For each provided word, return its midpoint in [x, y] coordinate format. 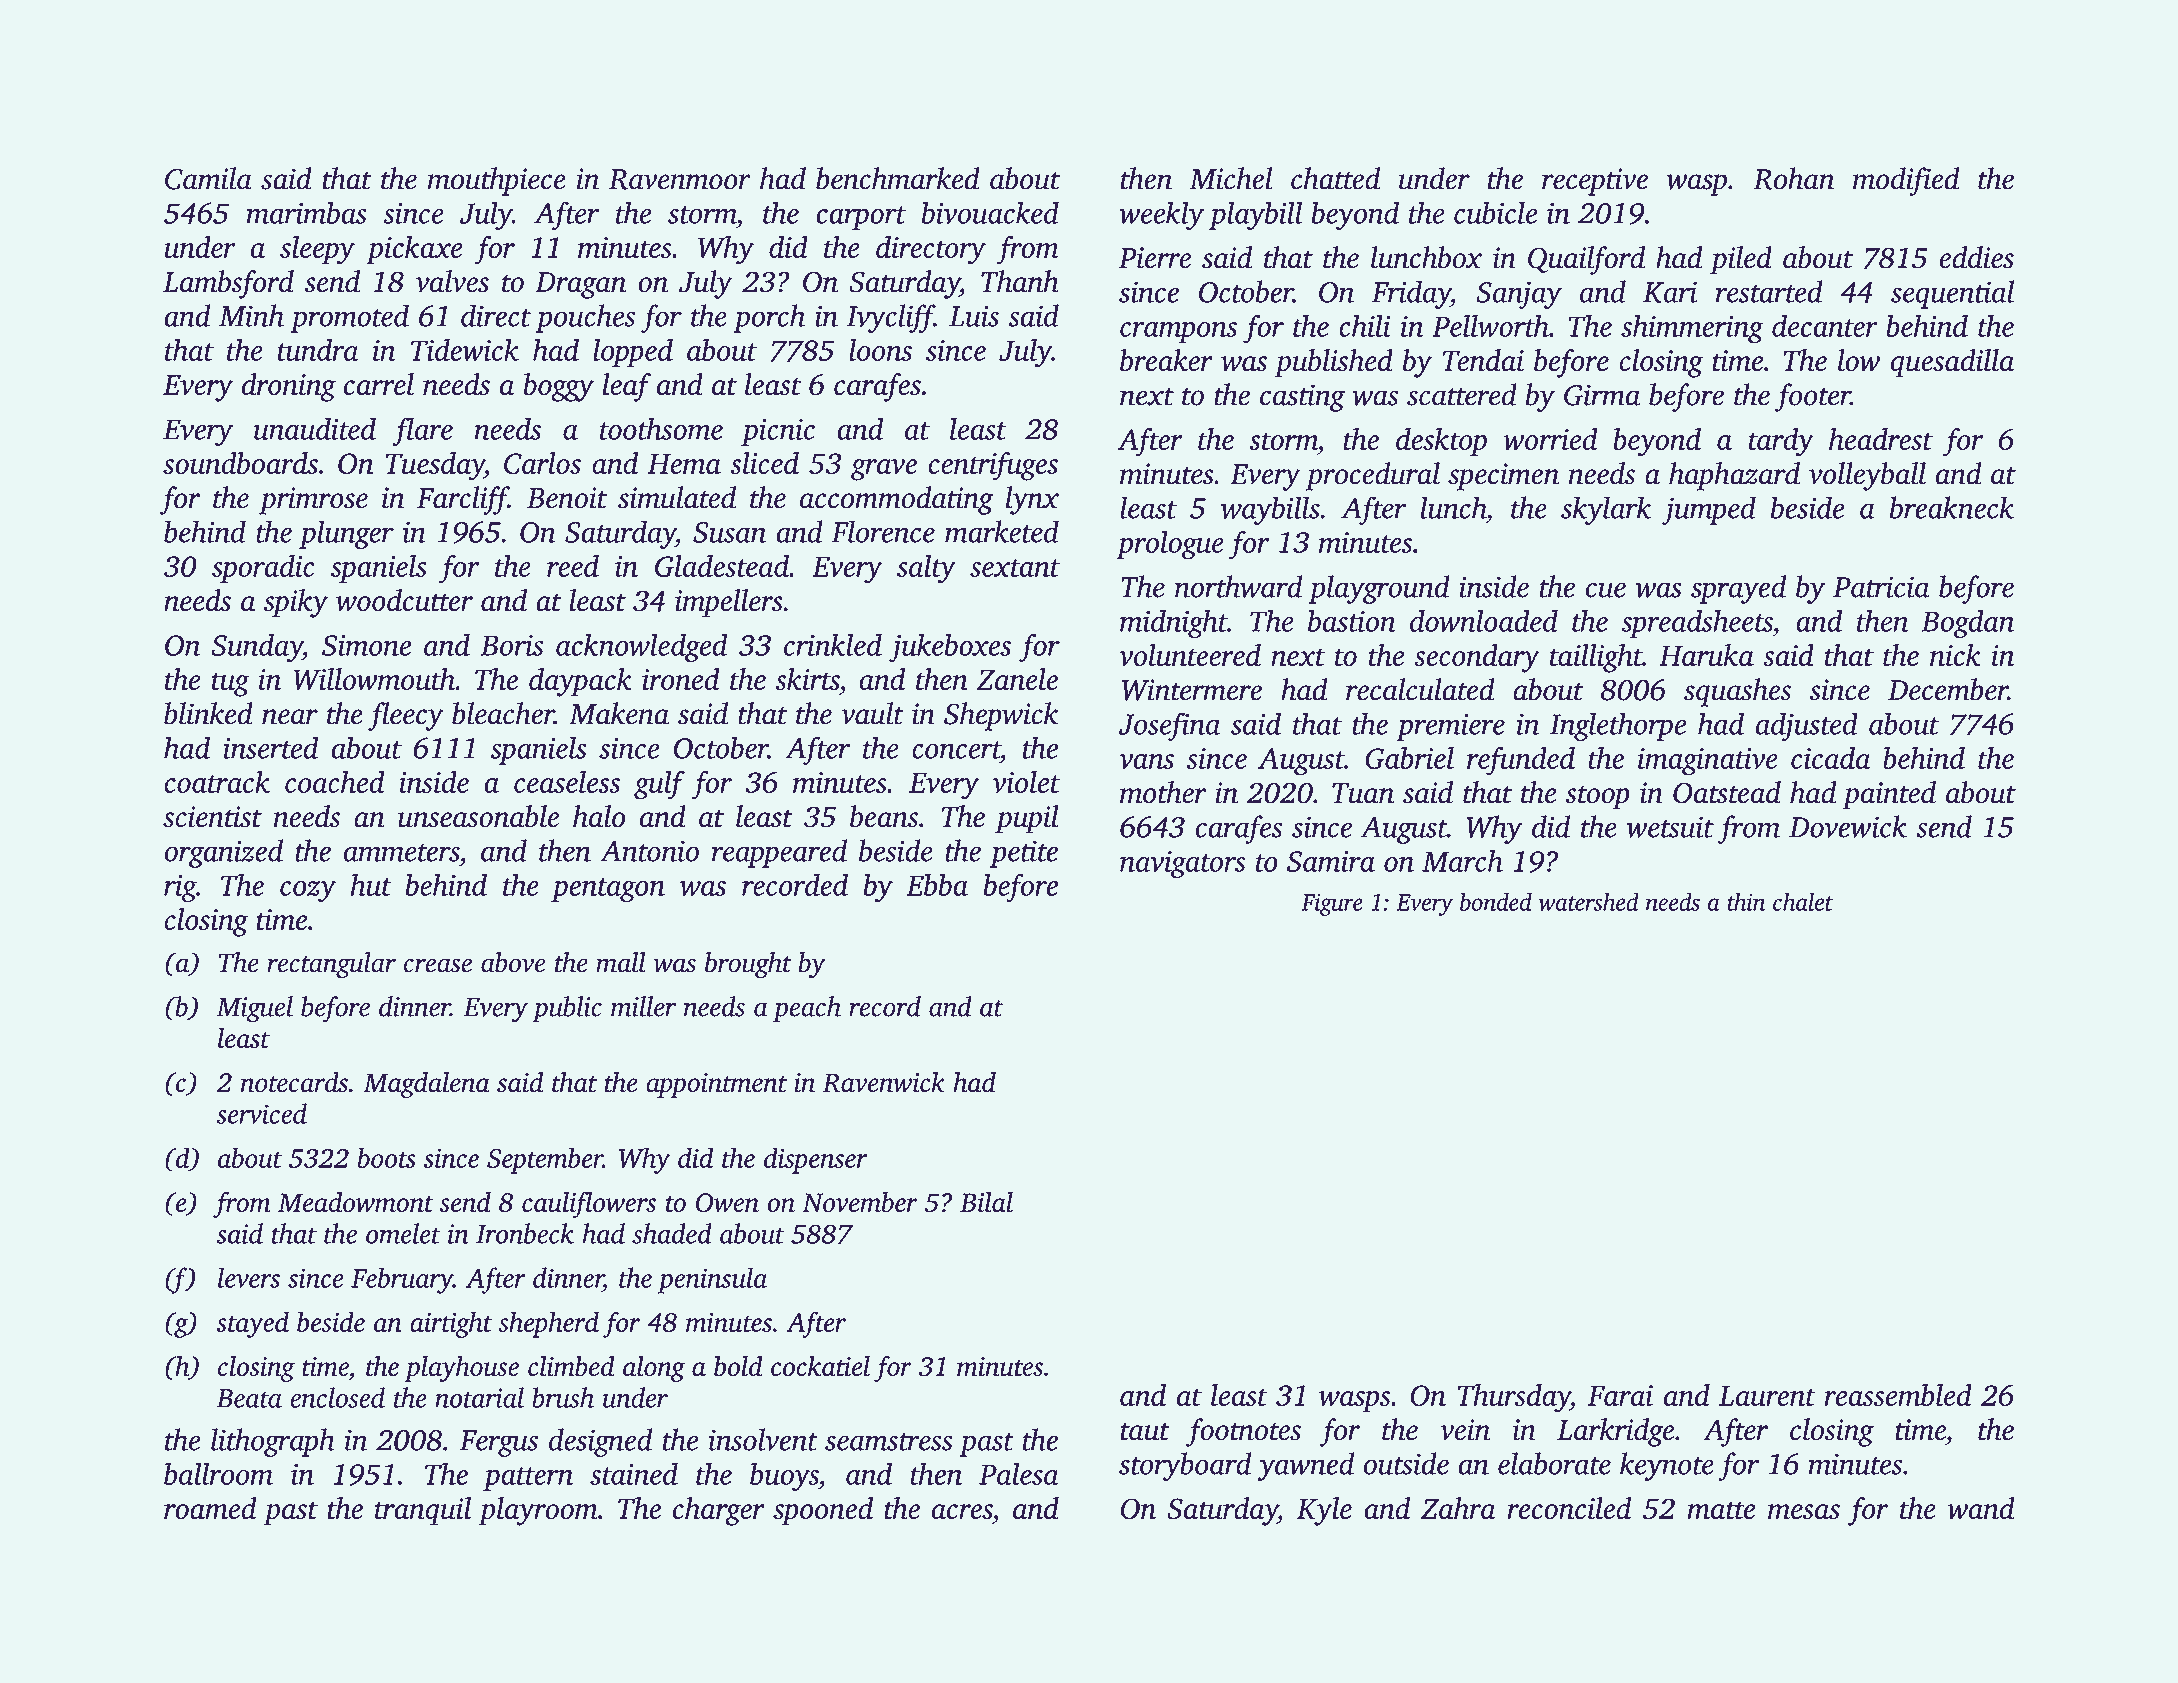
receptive [1595, 182]
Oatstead [1727, 792]
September [545, 1160]
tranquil [423, 1511]
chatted [1335, 178]
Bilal [986, 1201]
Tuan [1363, 793]
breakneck [1952, 507]
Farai [1620, 1395]
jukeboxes [950, 648]
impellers [729, 603]
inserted [270, 747]
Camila [208, 178]
